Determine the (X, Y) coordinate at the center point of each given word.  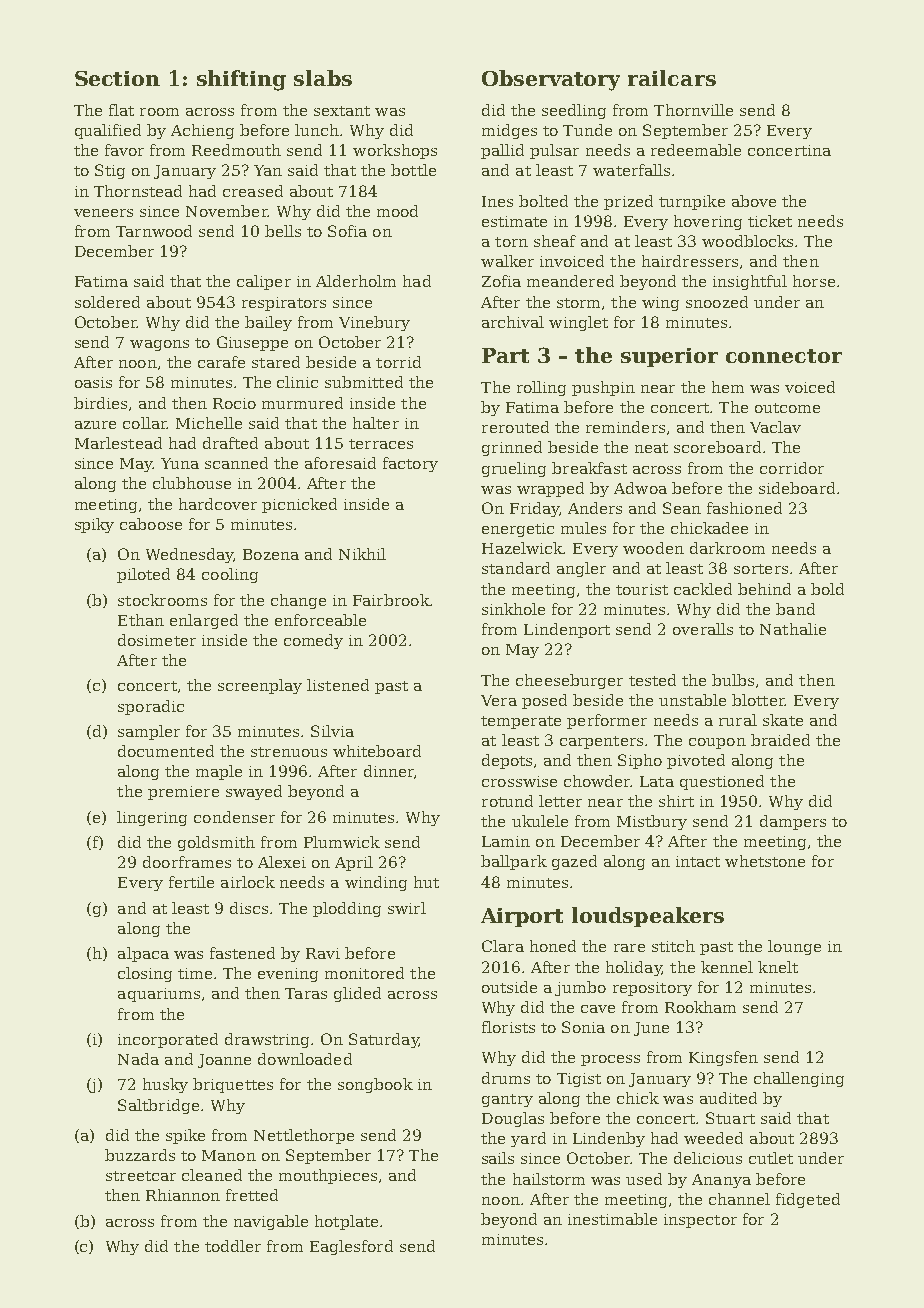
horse (814, 281)
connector (784, 356)
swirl (407, 908)
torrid (398, 362)
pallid (502, 151)
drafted (230, 443)
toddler (233, 1246)
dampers (793, 822)
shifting (241, 80)
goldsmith (216, 843)
